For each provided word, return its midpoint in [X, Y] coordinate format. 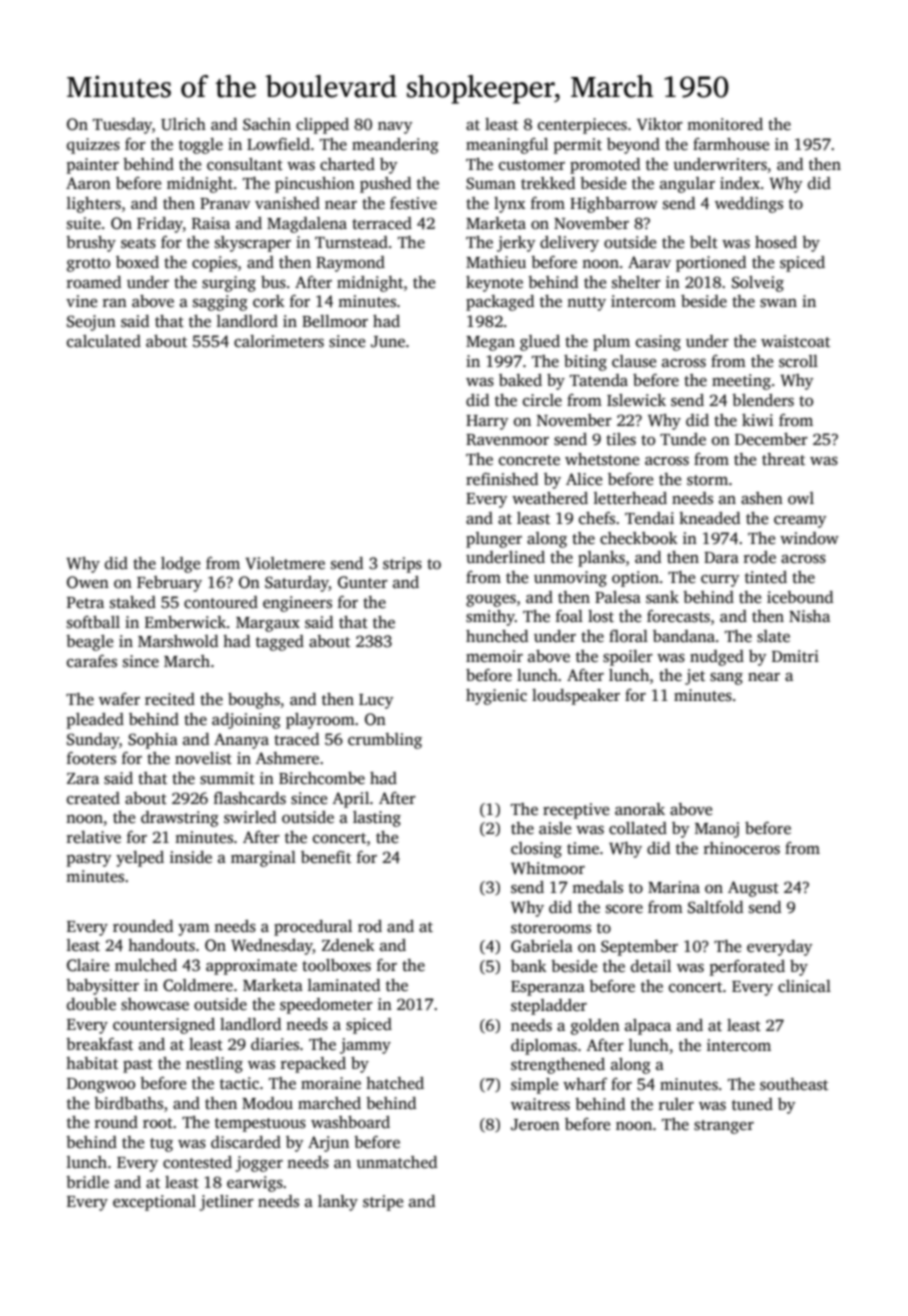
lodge [180, 565]
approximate [251, 967]
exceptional [154, 1203]
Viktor [660, 124]
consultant [245, 164]
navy [395, 127]
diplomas [544, 1047]
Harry [487, 422]
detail [651, 966]
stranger [724, 1127]
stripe [383, 1203]
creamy [800, 521]
